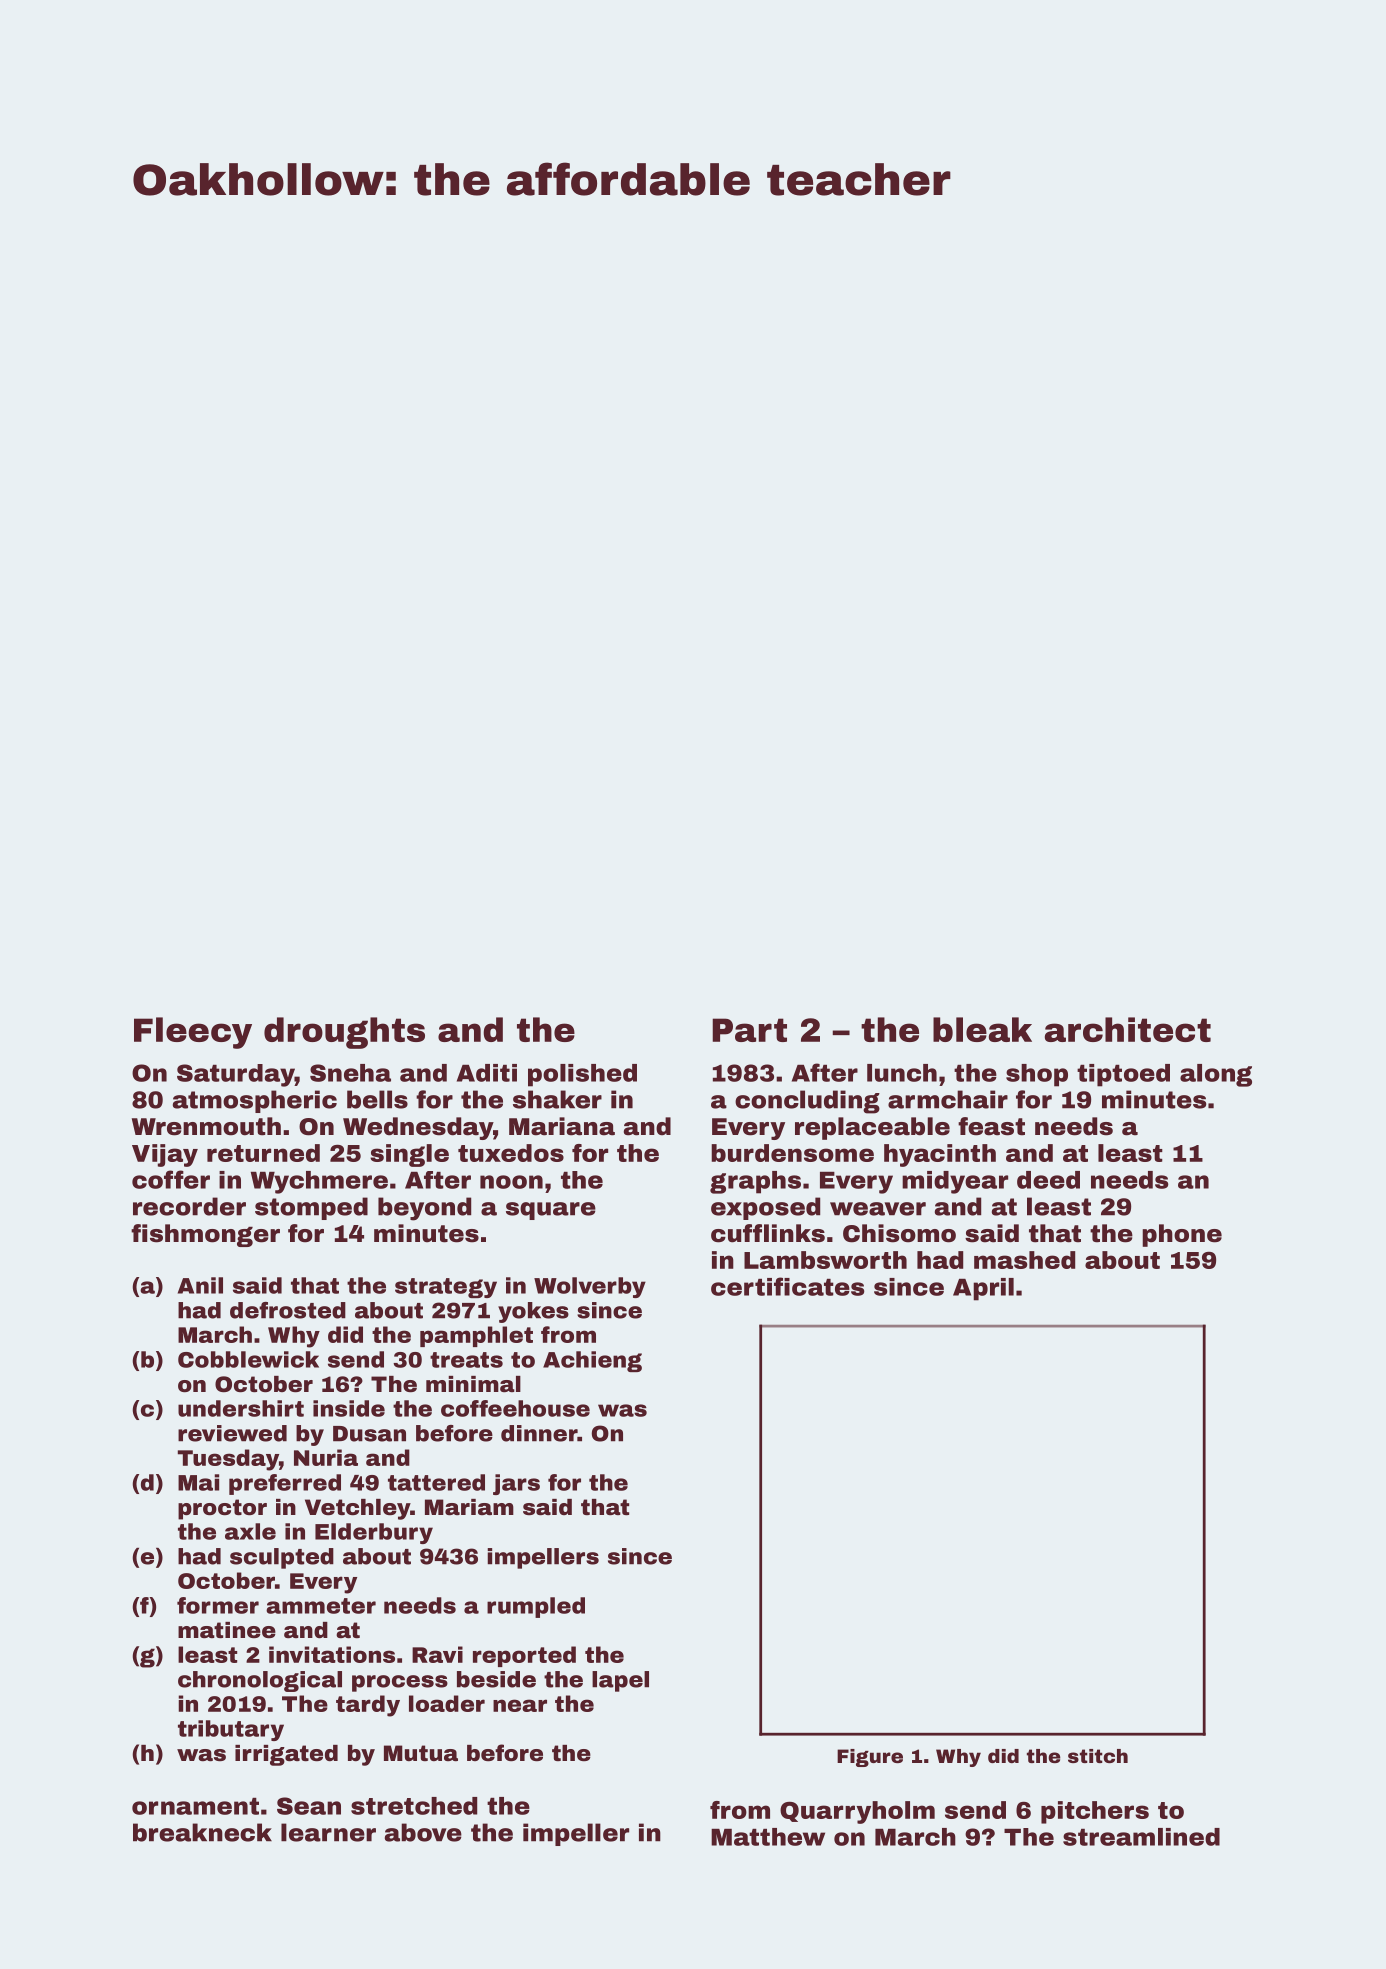 Image resolution: width=1386 pixels, height=1969 pixels. What do you see at coordinates (1141, 1837) in the image?
I see `streamlined` at bounding box center [1141, 1837].
